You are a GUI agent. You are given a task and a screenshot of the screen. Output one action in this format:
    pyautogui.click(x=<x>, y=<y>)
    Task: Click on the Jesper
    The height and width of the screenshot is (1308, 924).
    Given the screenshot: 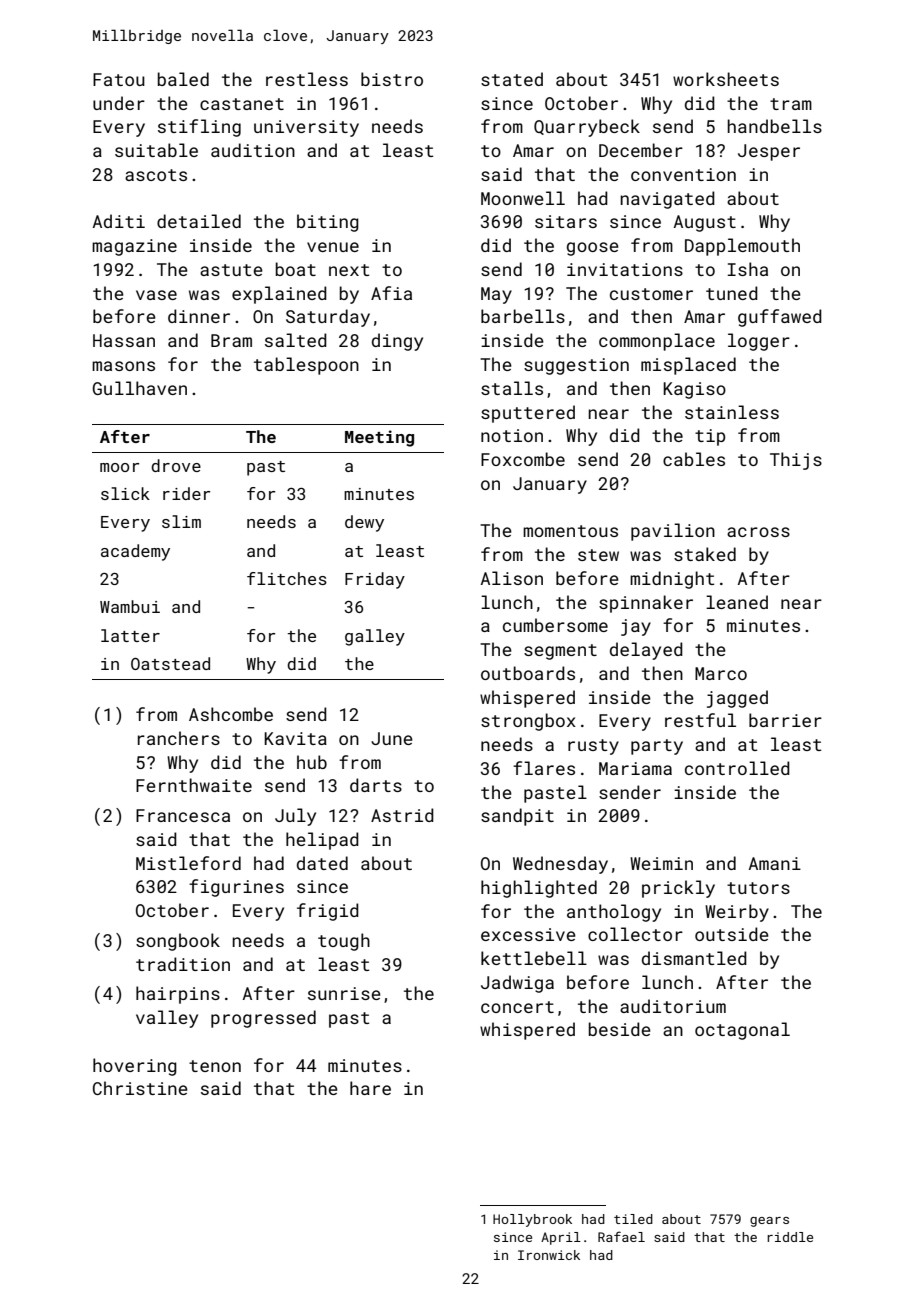 What is the action you would take?
    pyautogui.click(x=769, y=152)
